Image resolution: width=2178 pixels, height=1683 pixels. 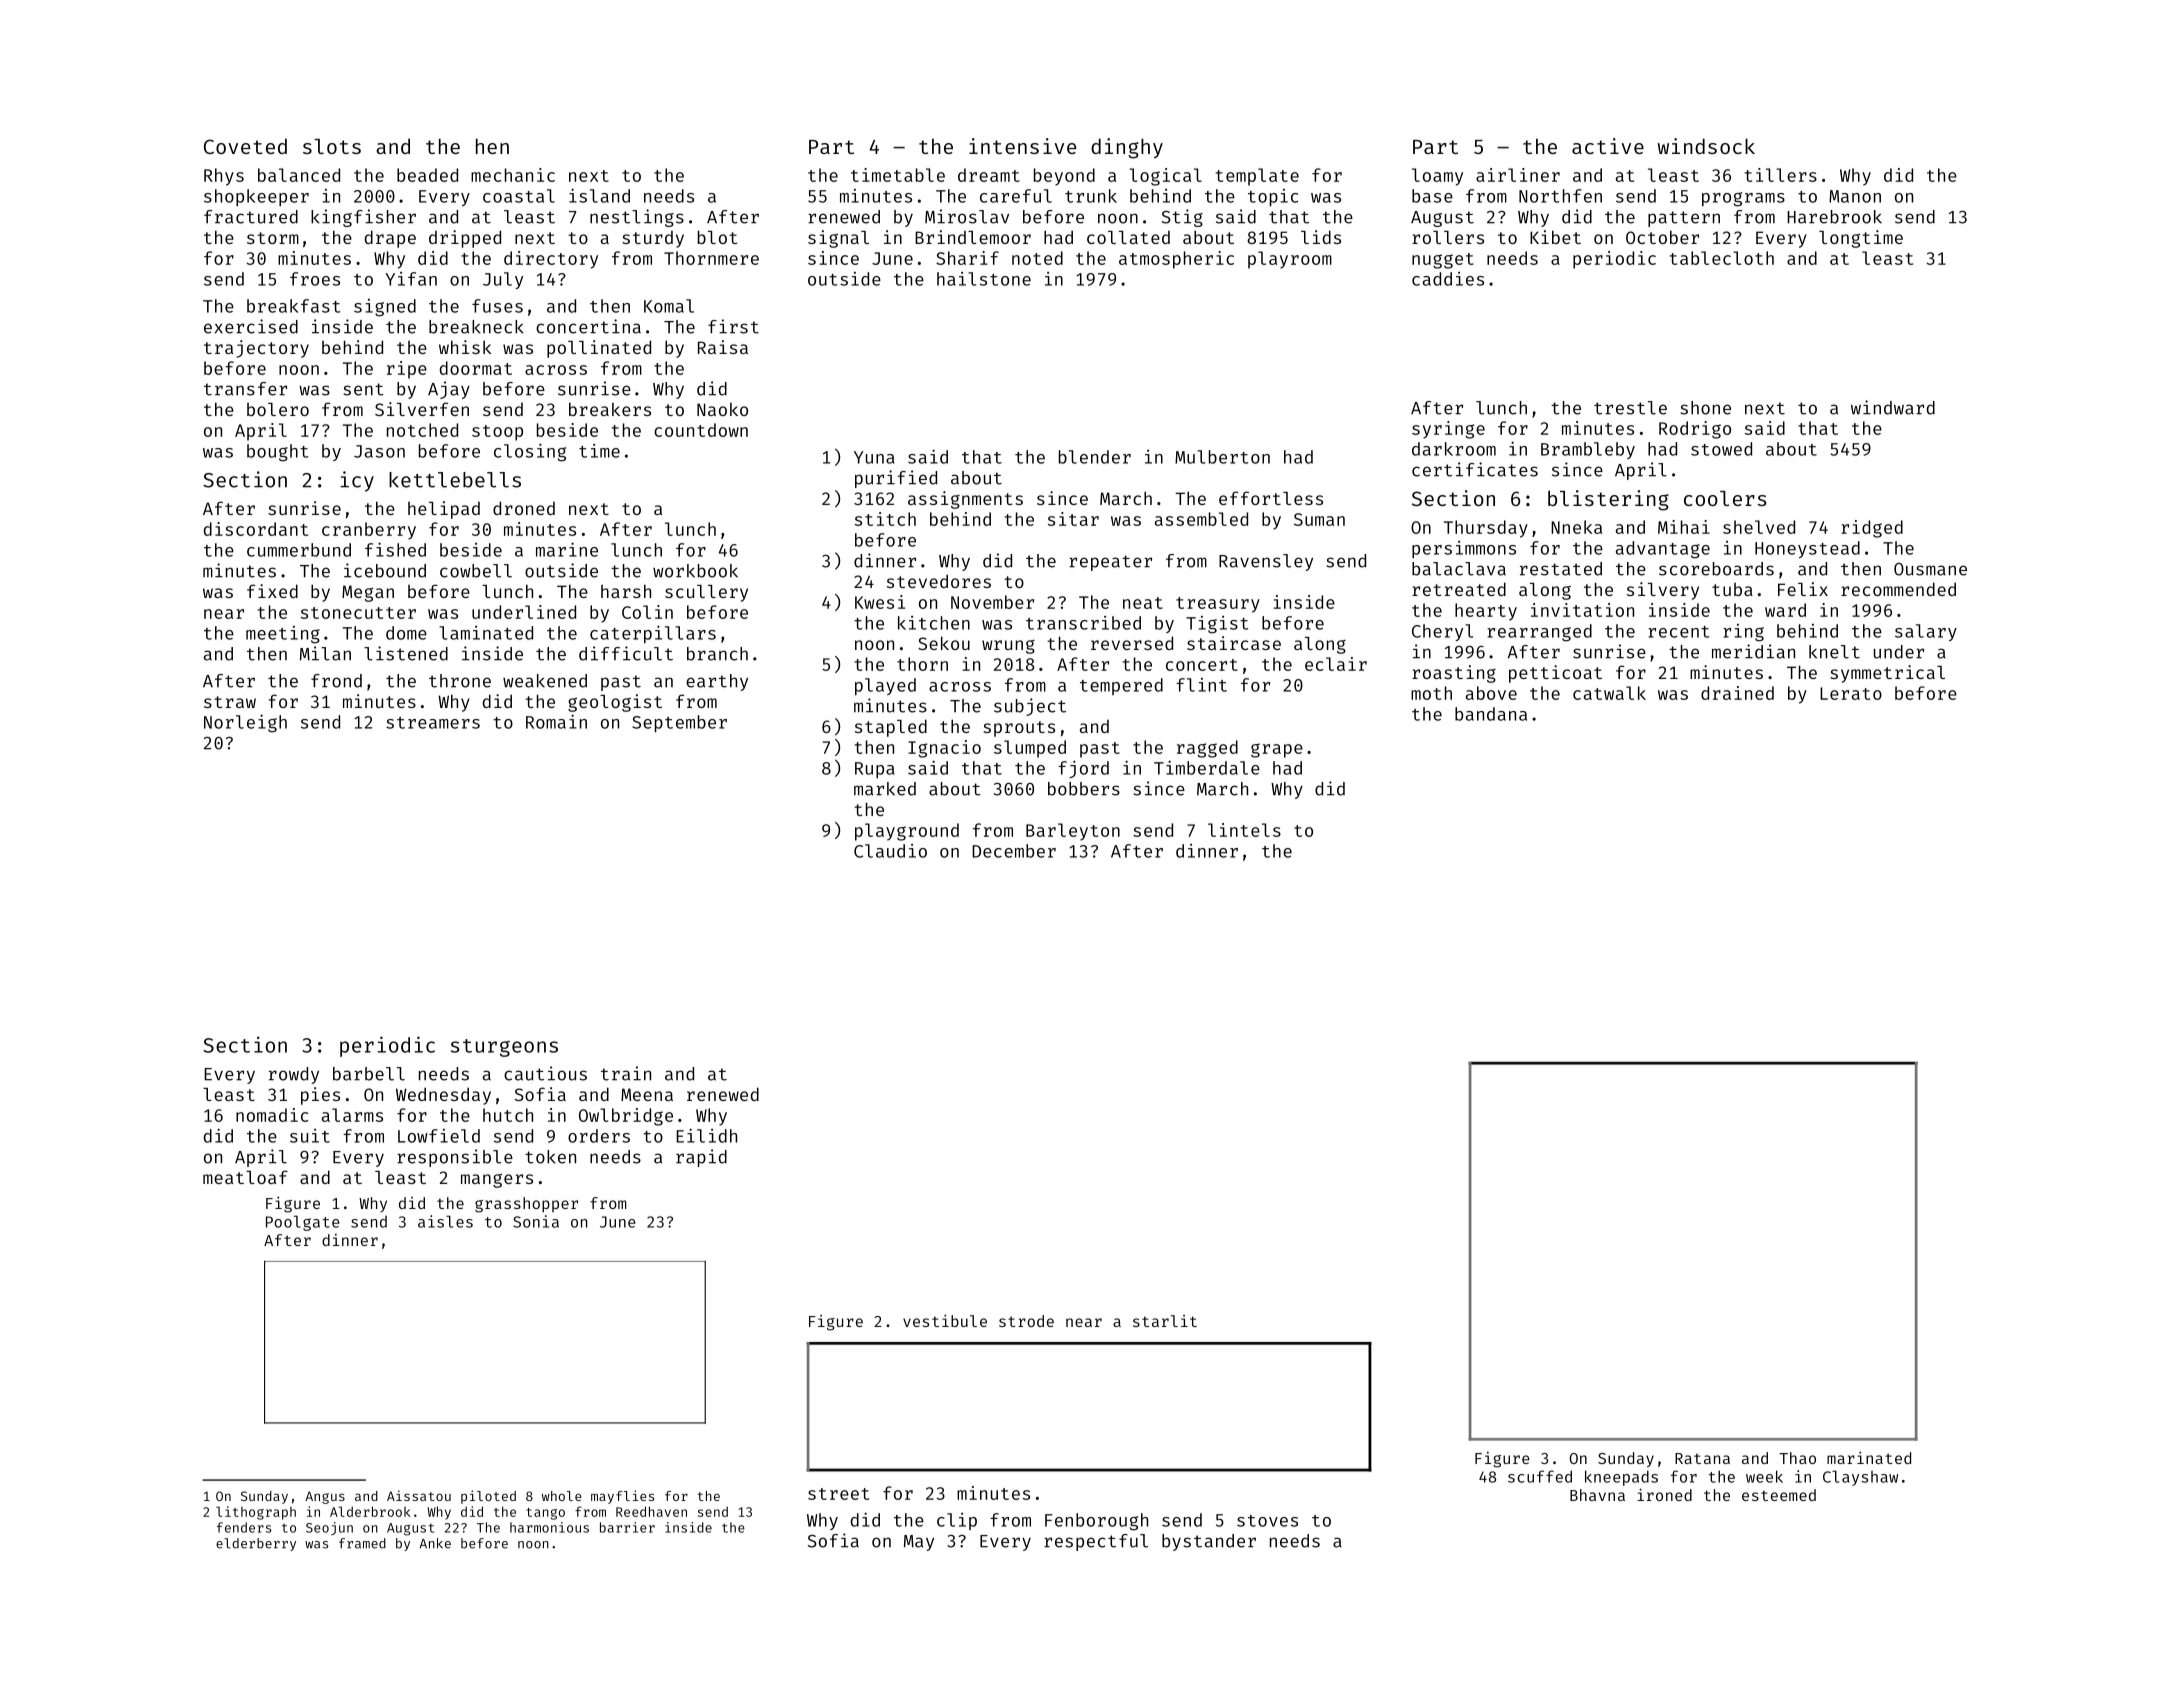 What do you see at coordinates (1464, 549) in the image?
I see `persimmons` at bounding box center [1464, 549].
